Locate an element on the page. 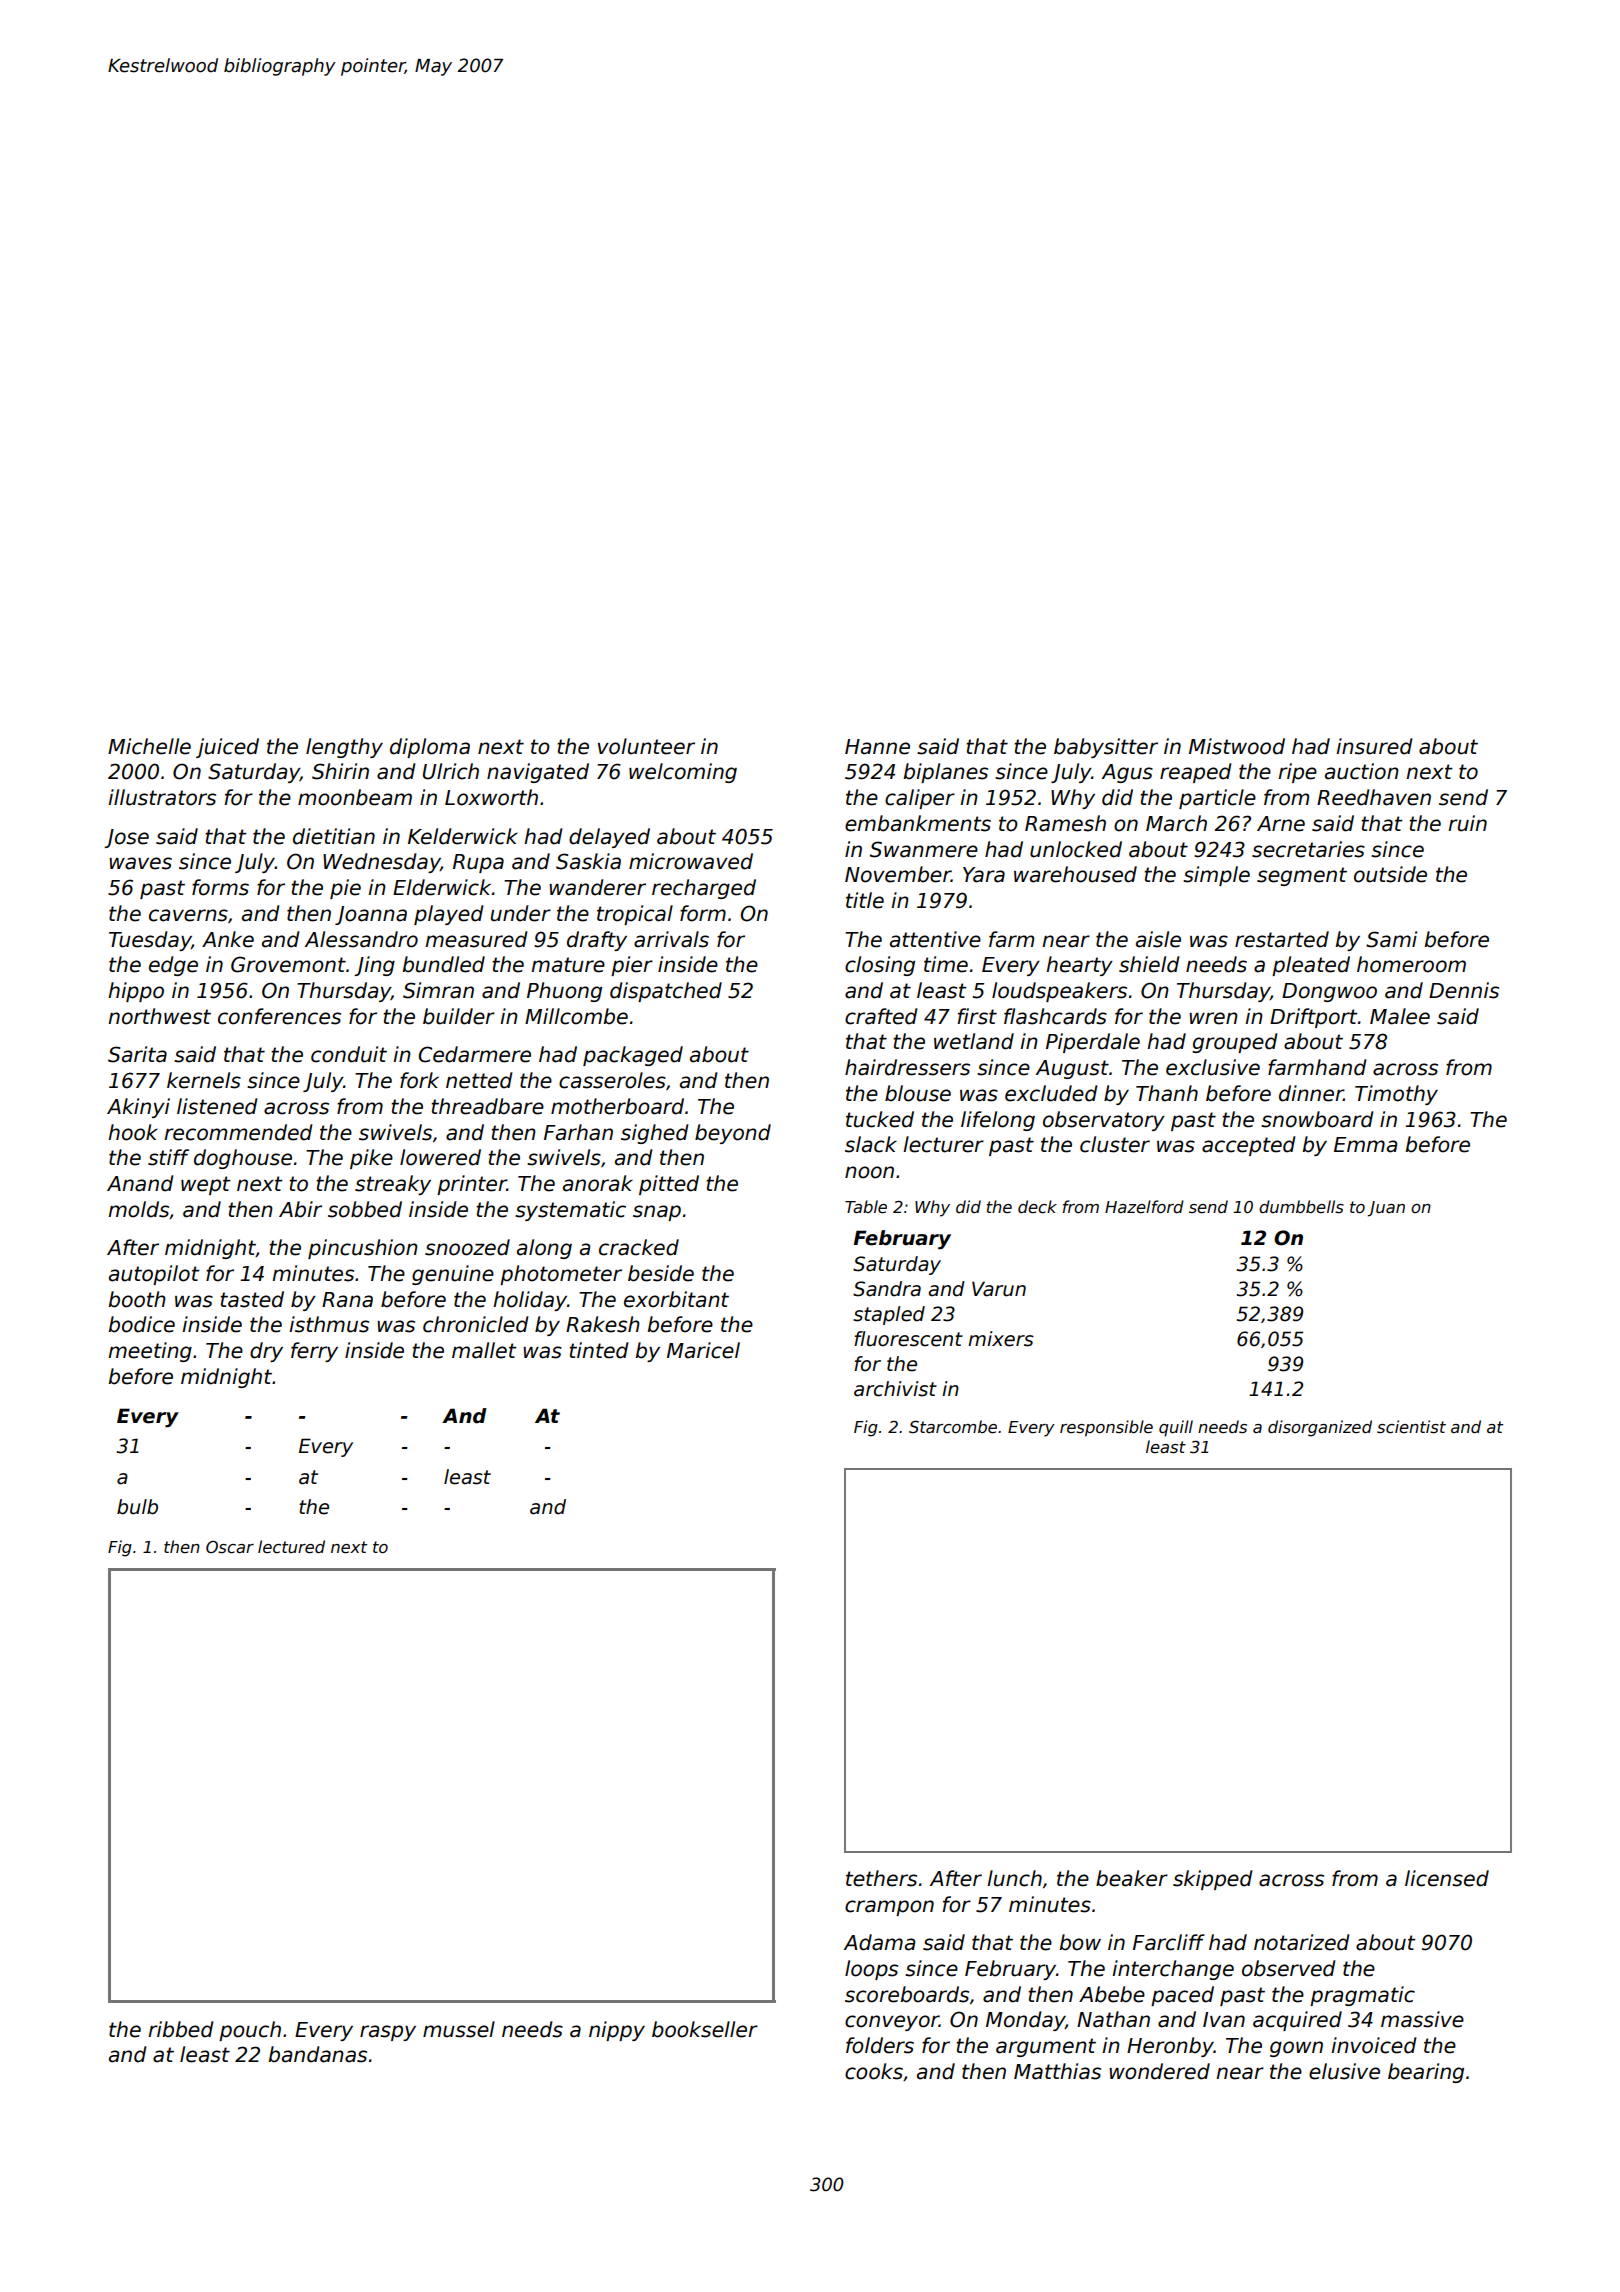 The height and width of the page is (2292, 1620). conduit is located at coordinates (349, 1054).
